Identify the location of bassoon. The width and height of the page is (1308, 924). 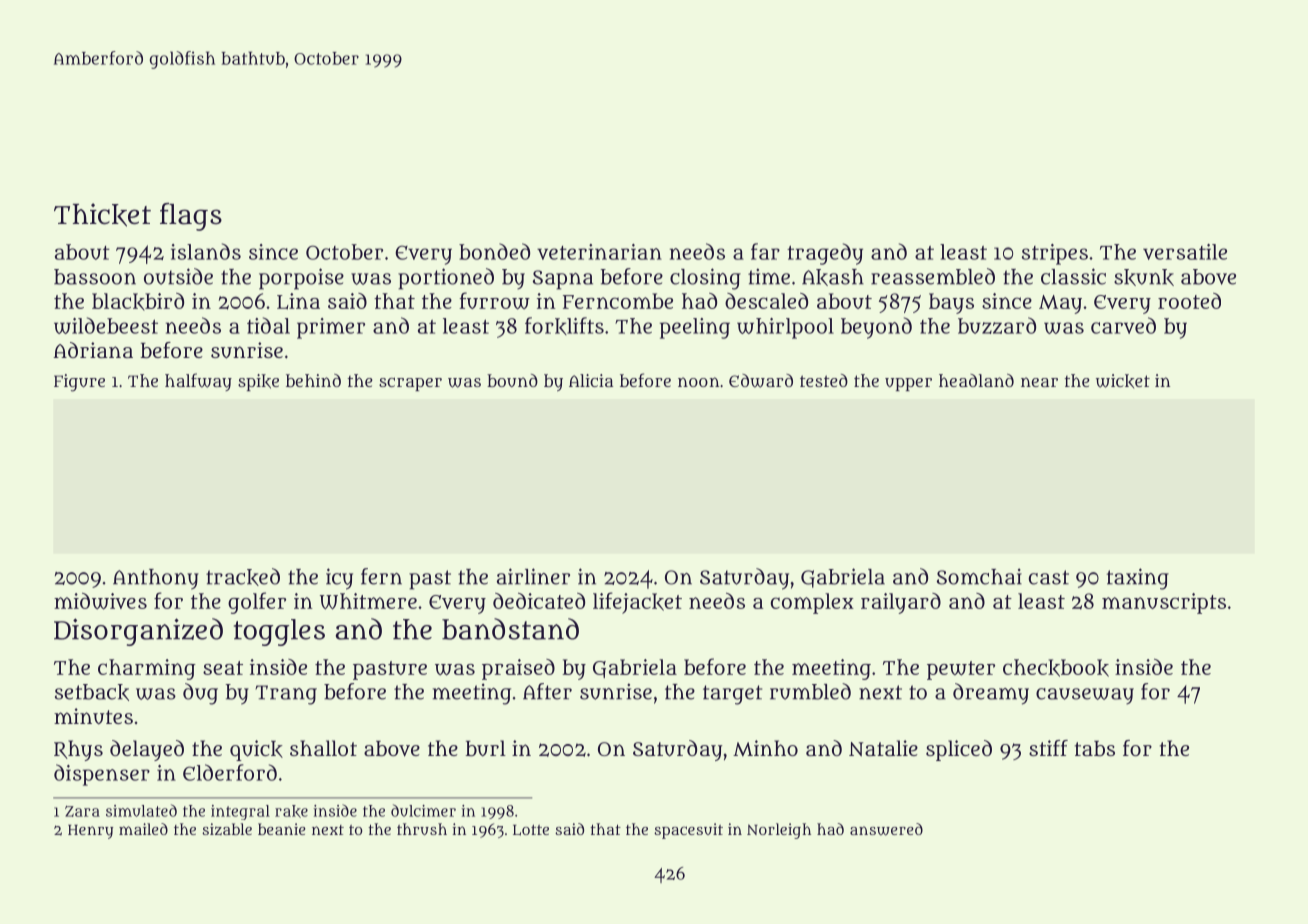
(95, 277).
